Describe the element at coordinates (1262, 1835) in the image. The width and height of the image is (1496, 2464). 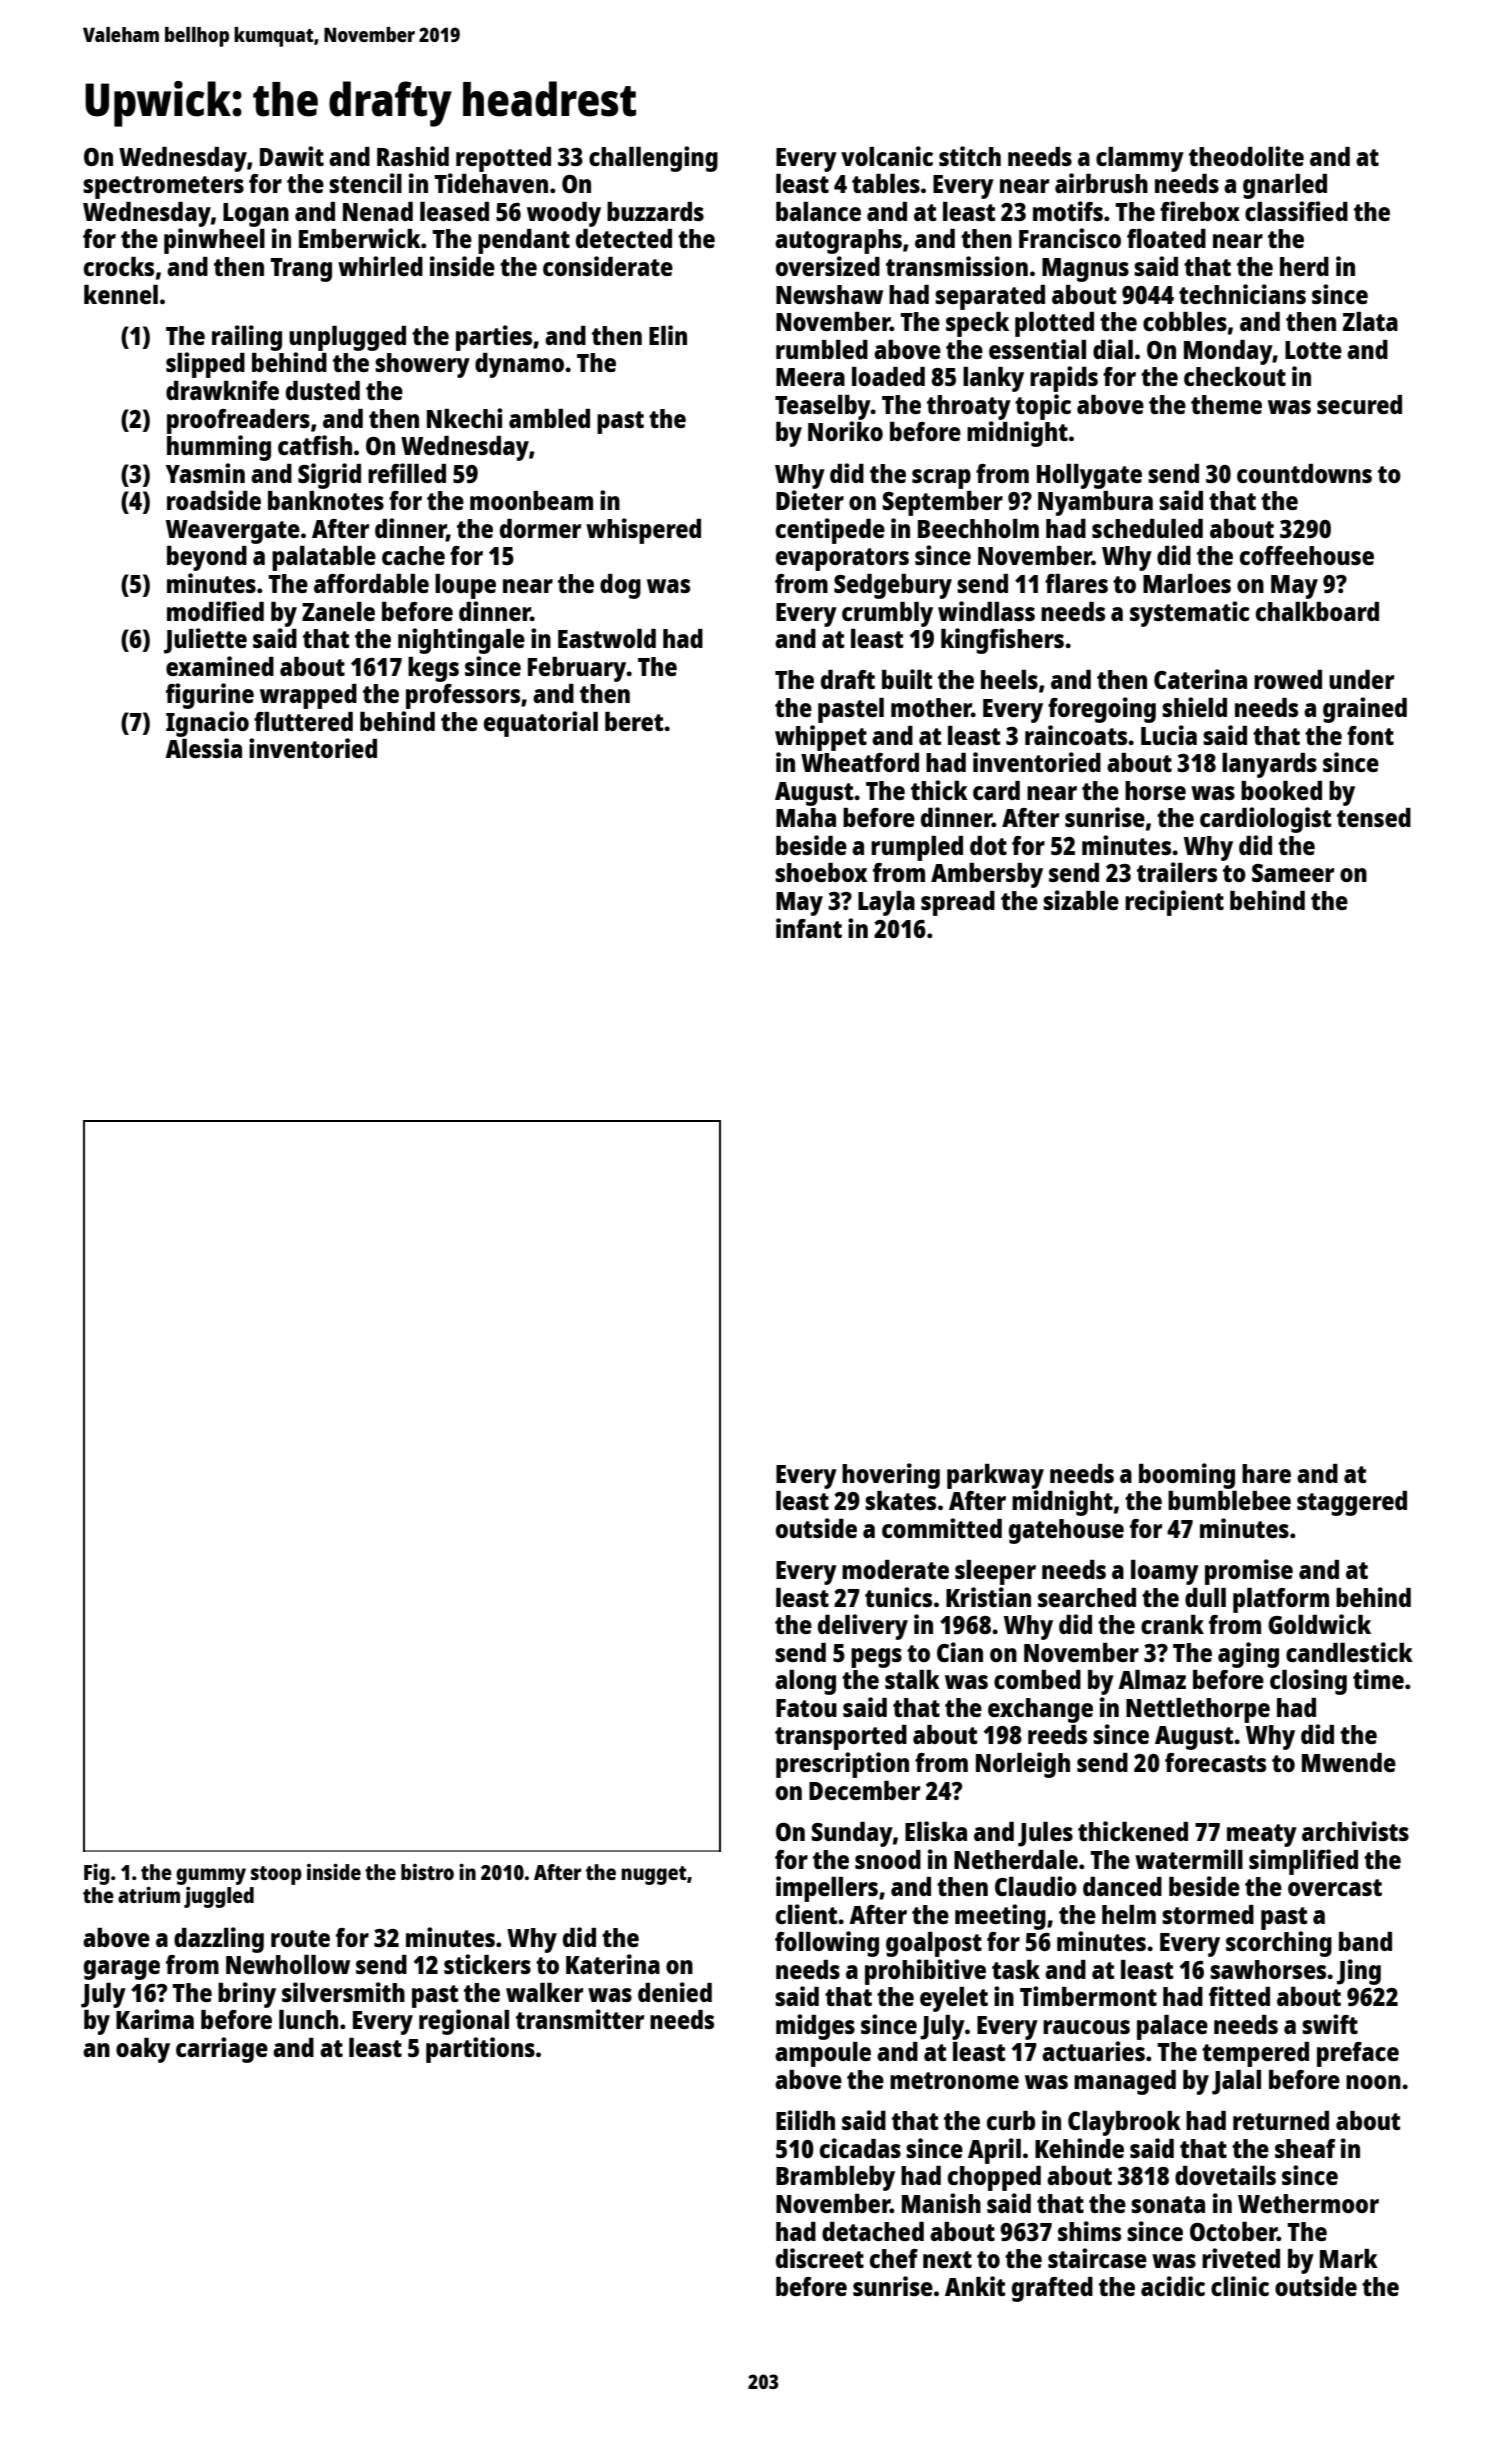
I see `meaty` at that location.
